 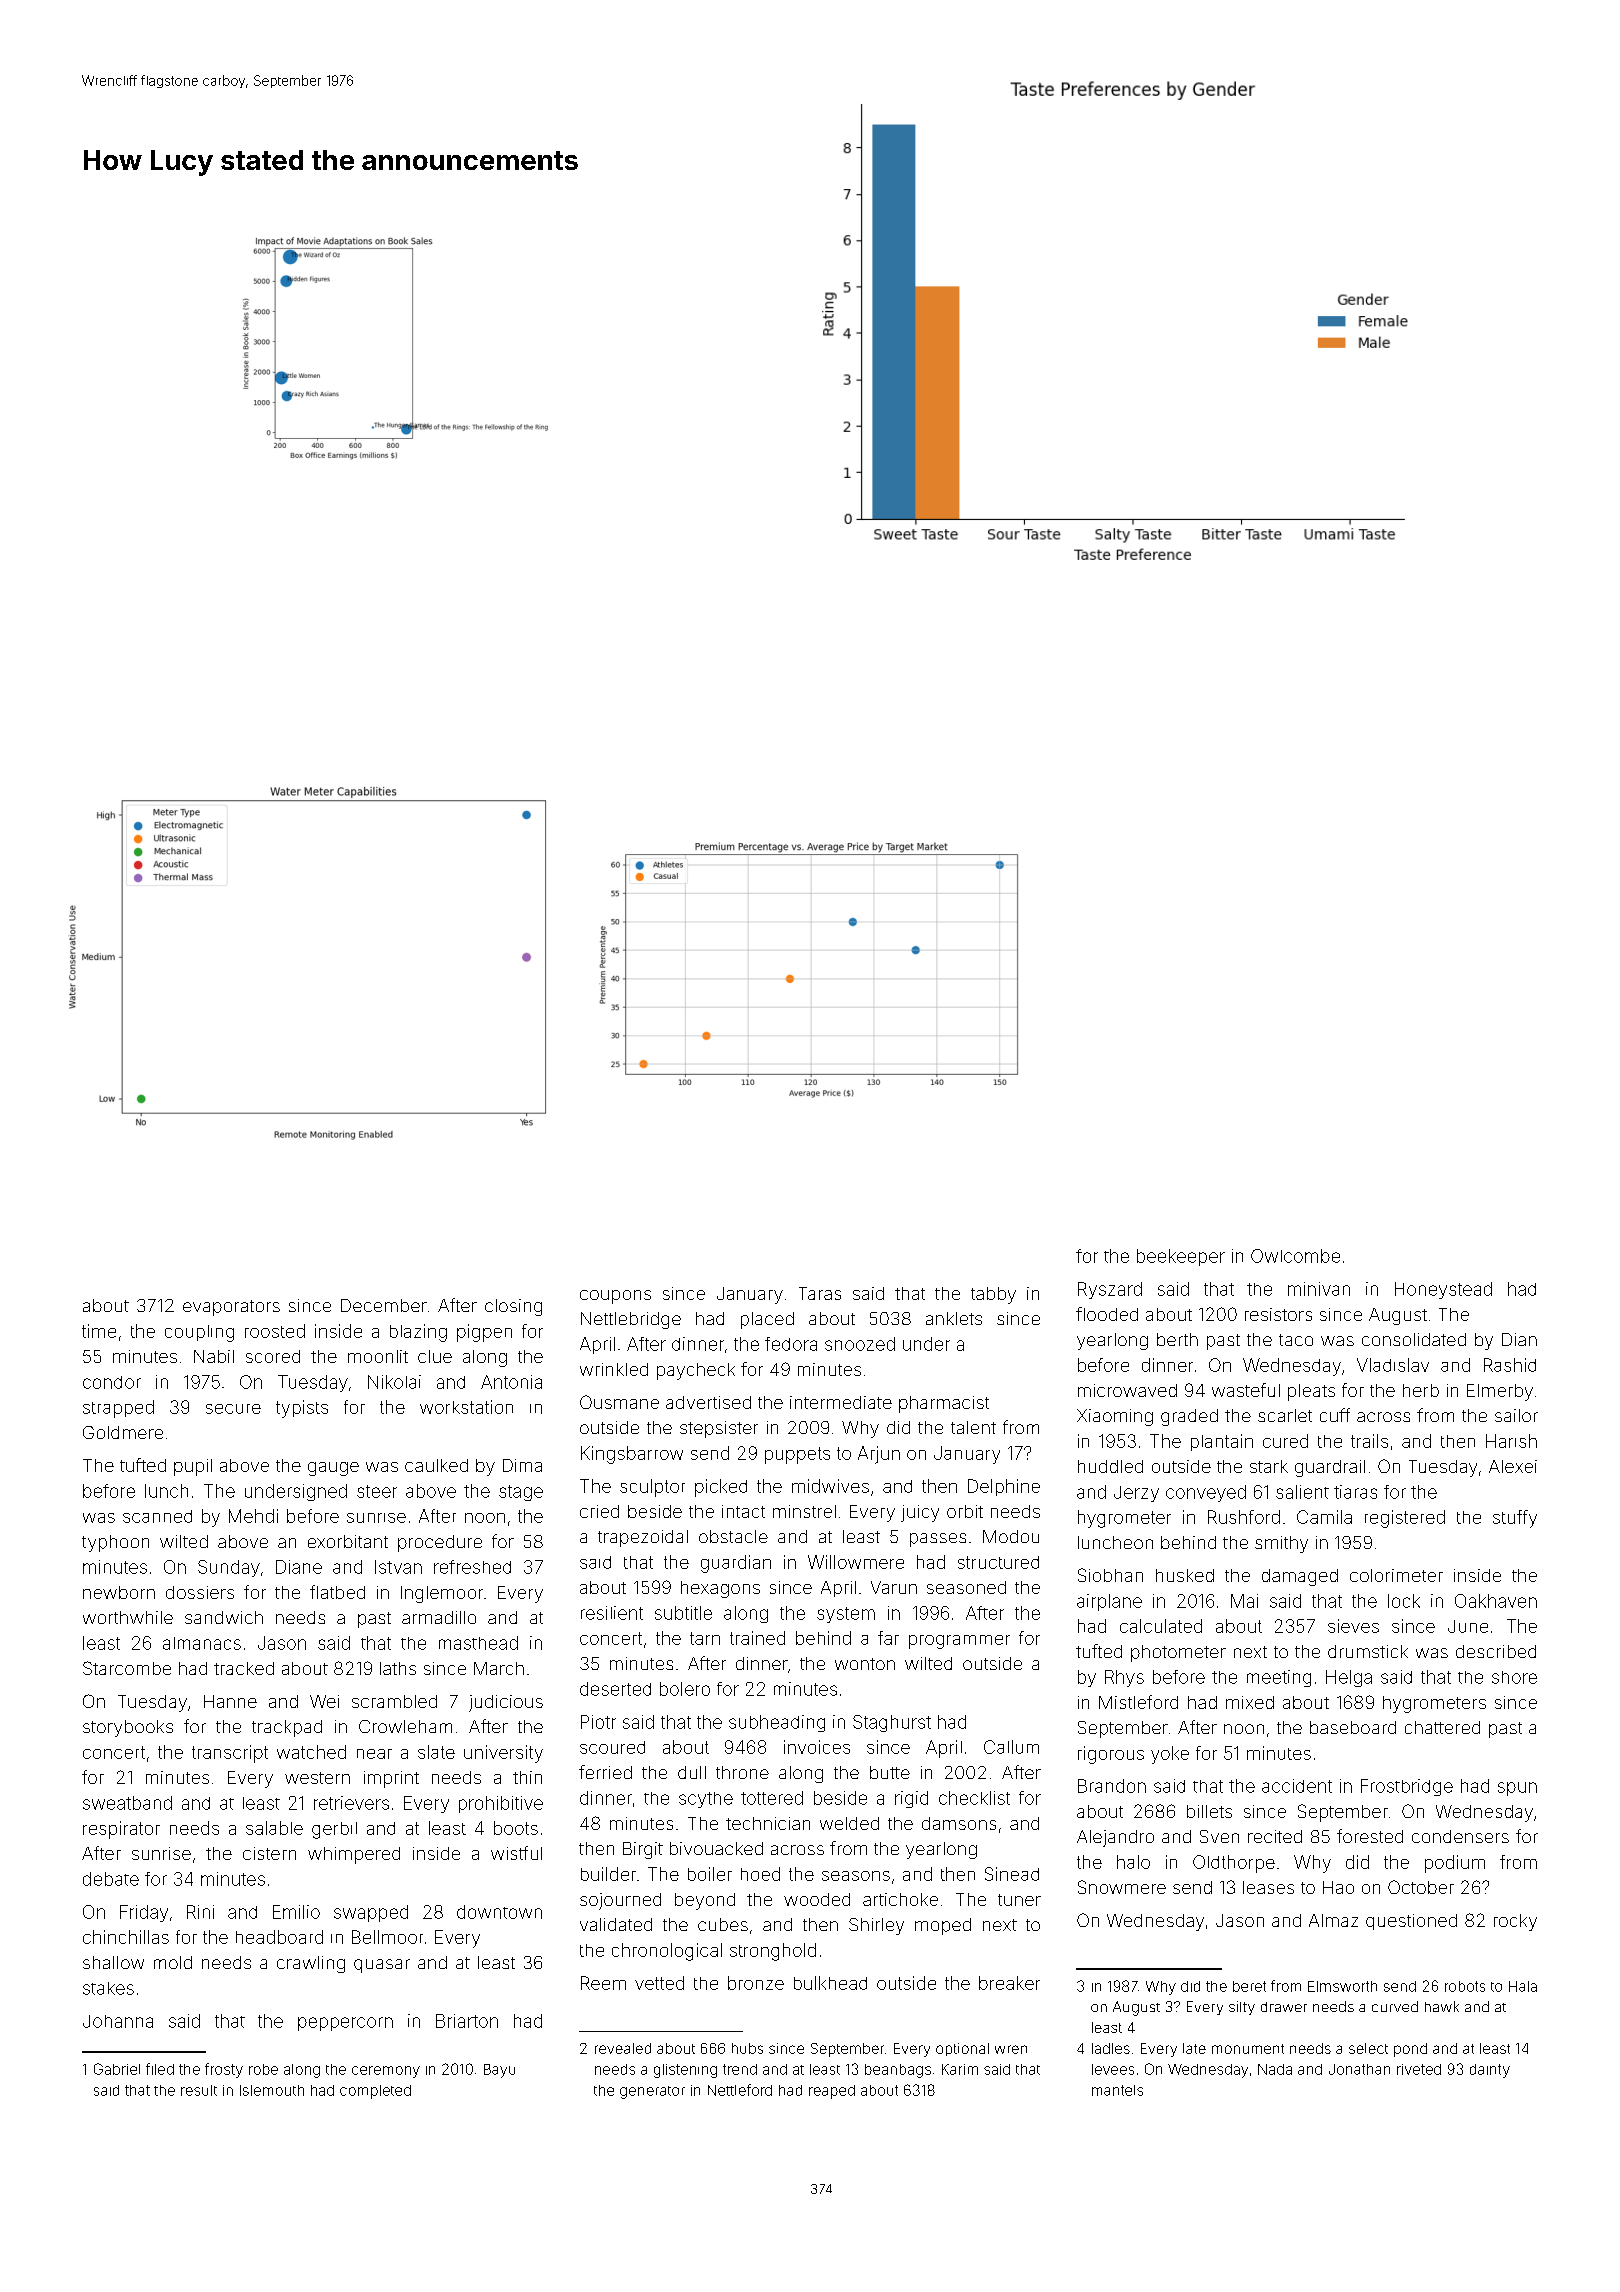 I want to click on gerbil, so click(x=334, y=1830).
